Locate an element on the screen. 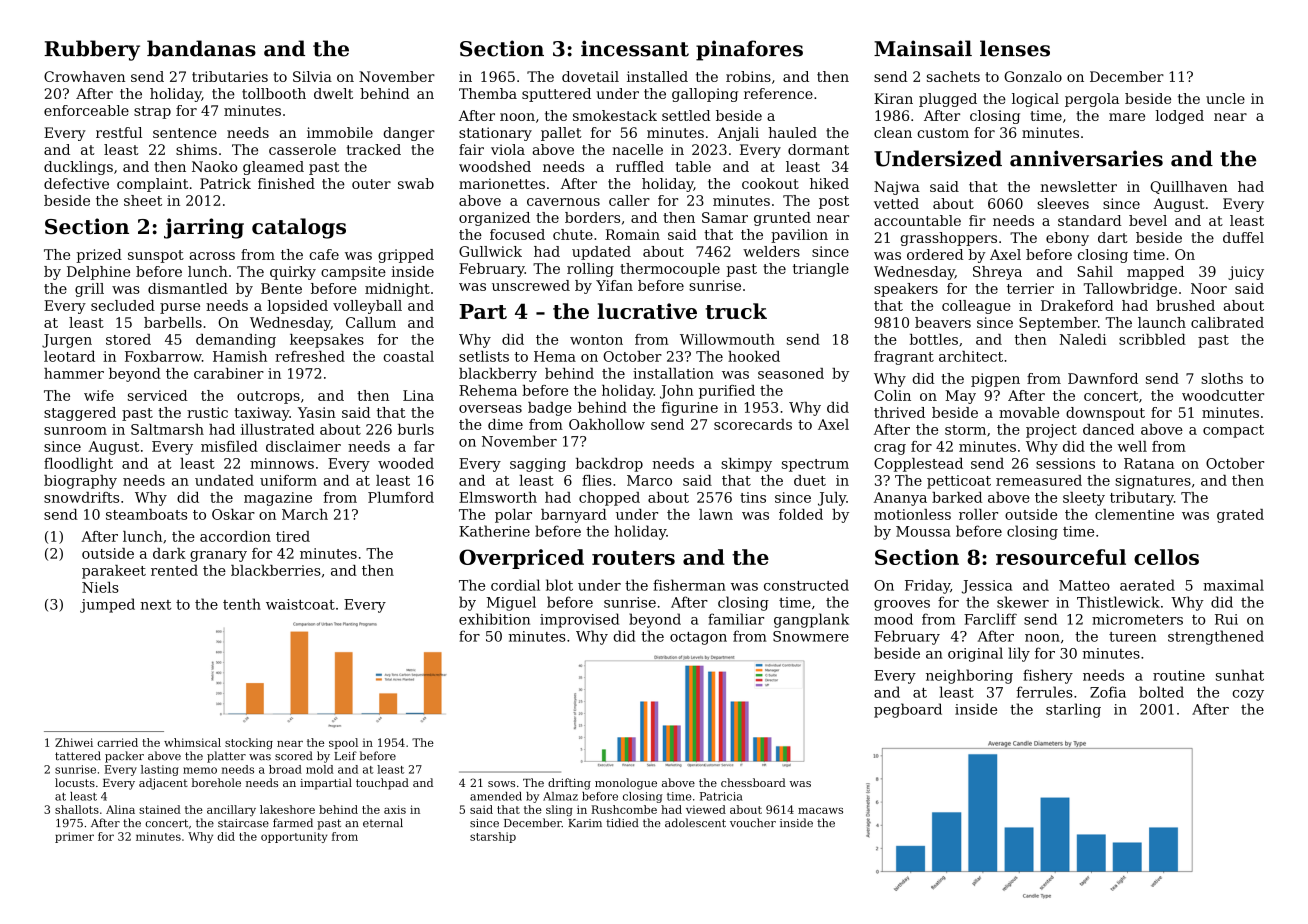  aerated is located at coordinates (1147, 585).
